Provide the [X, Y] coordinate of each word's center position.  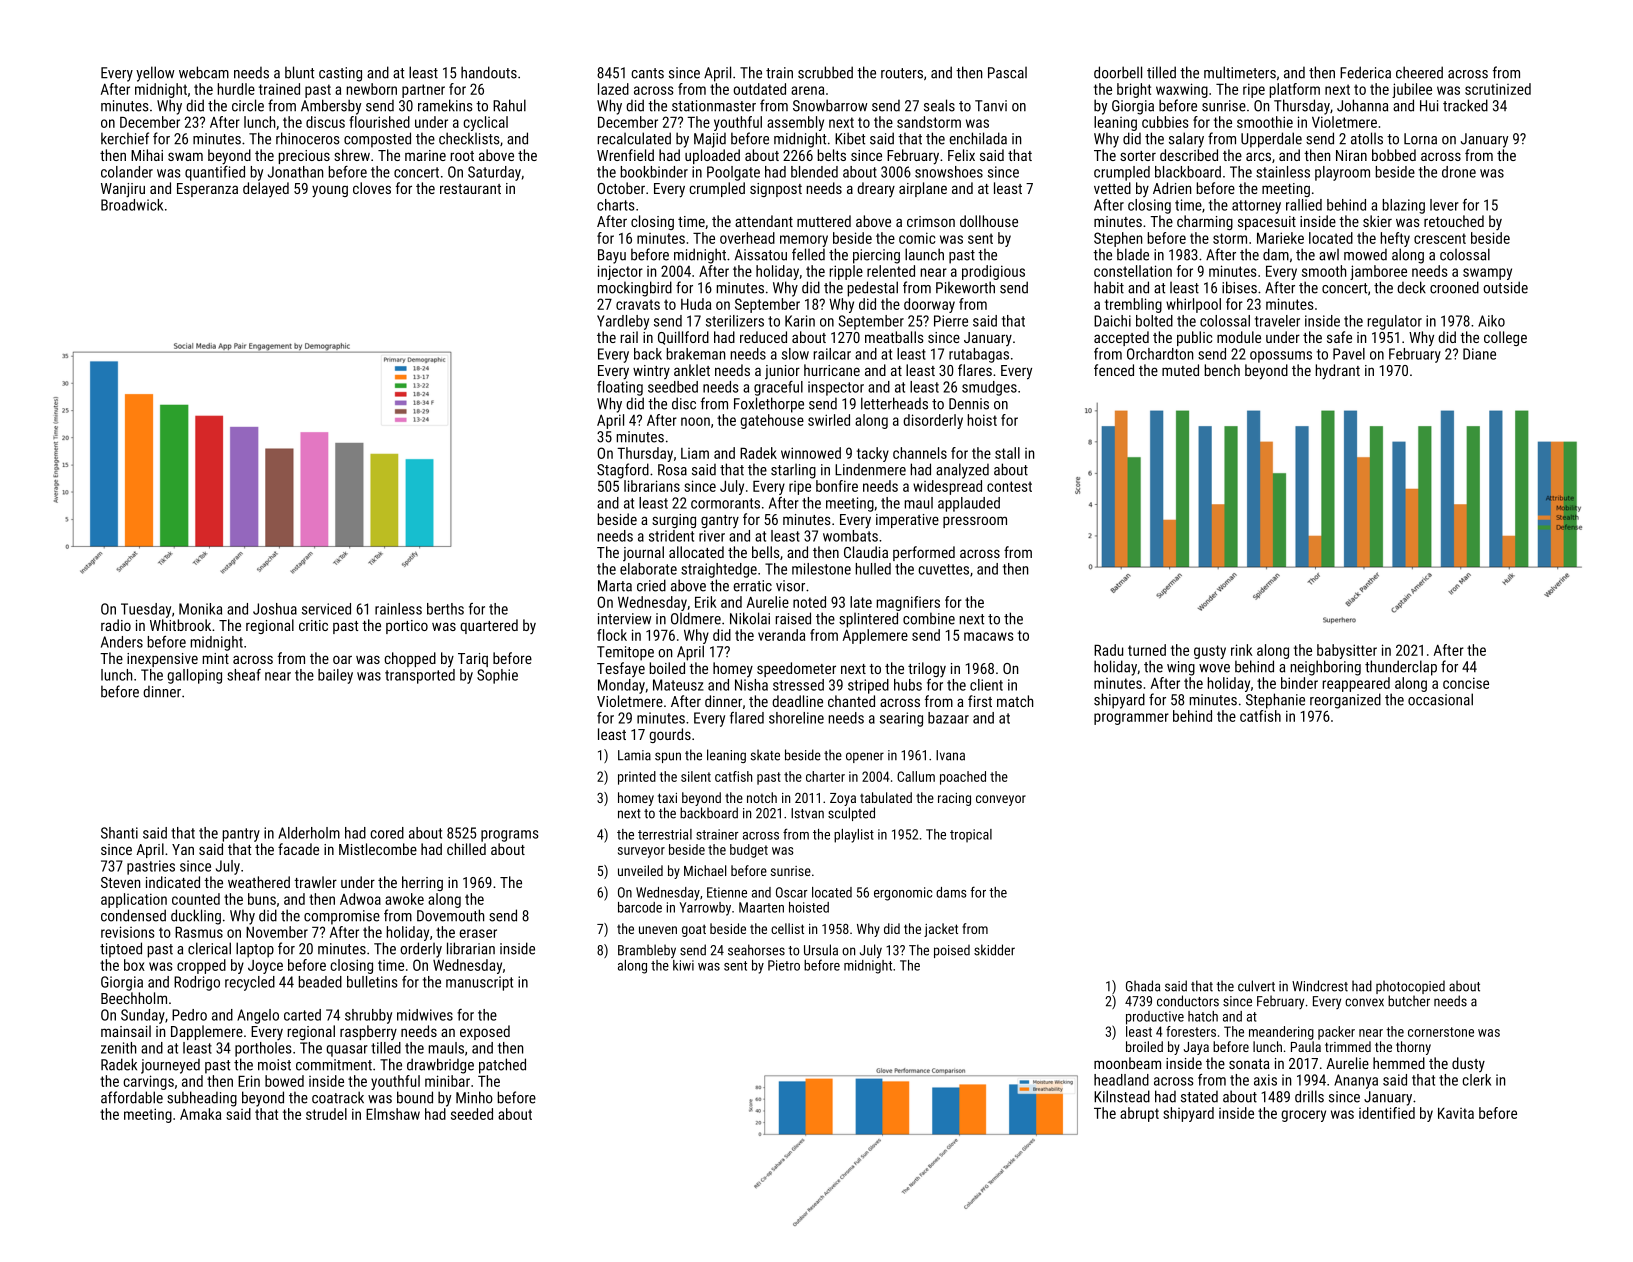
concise [1466, 683]
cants [647, 73]
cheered [1419, 72]
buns [262, 899]
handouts [489, 72]
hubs [908, 685]
